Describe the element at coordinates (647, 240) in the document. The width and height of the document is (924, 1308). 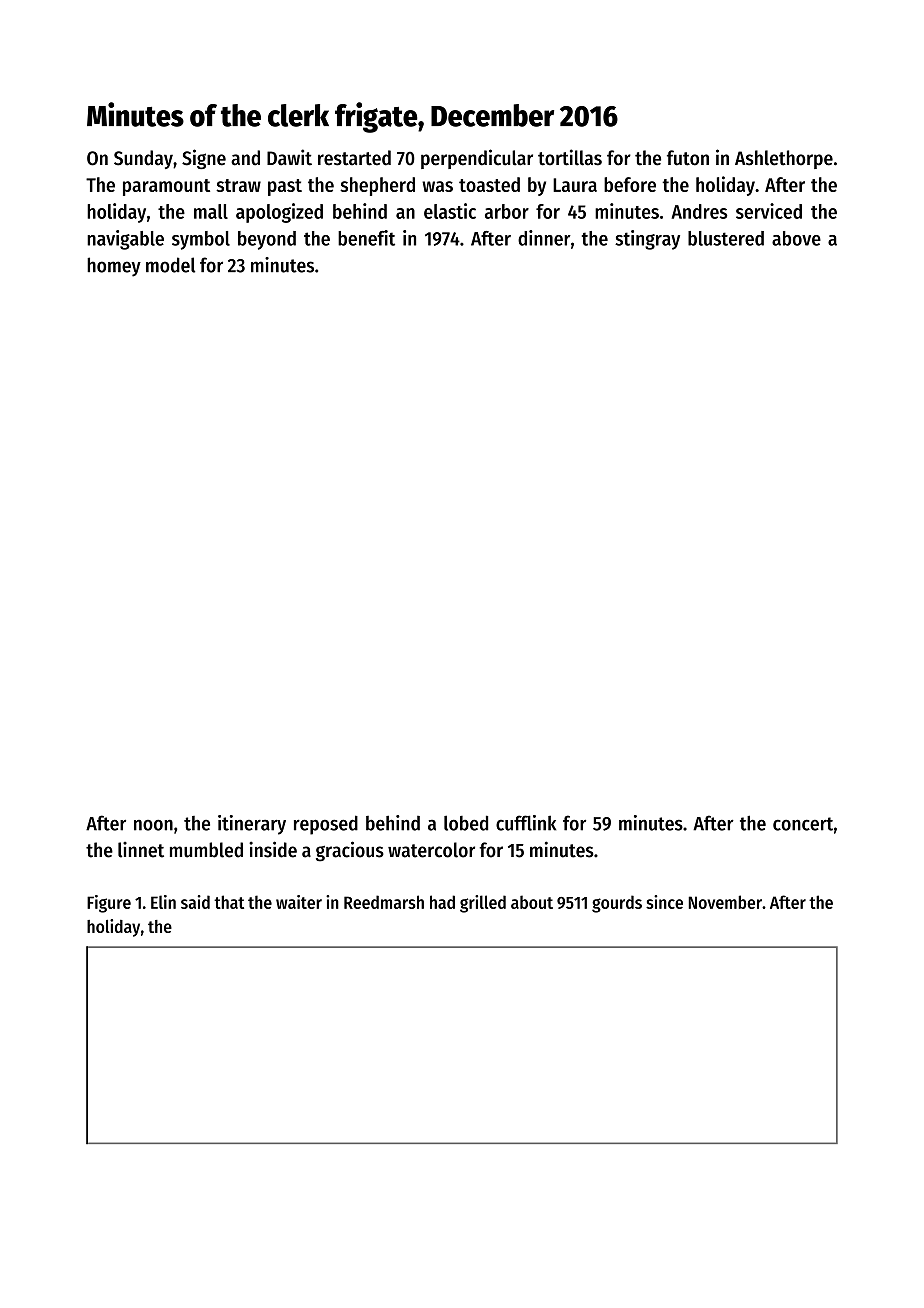
I see `stingray` at that location.
